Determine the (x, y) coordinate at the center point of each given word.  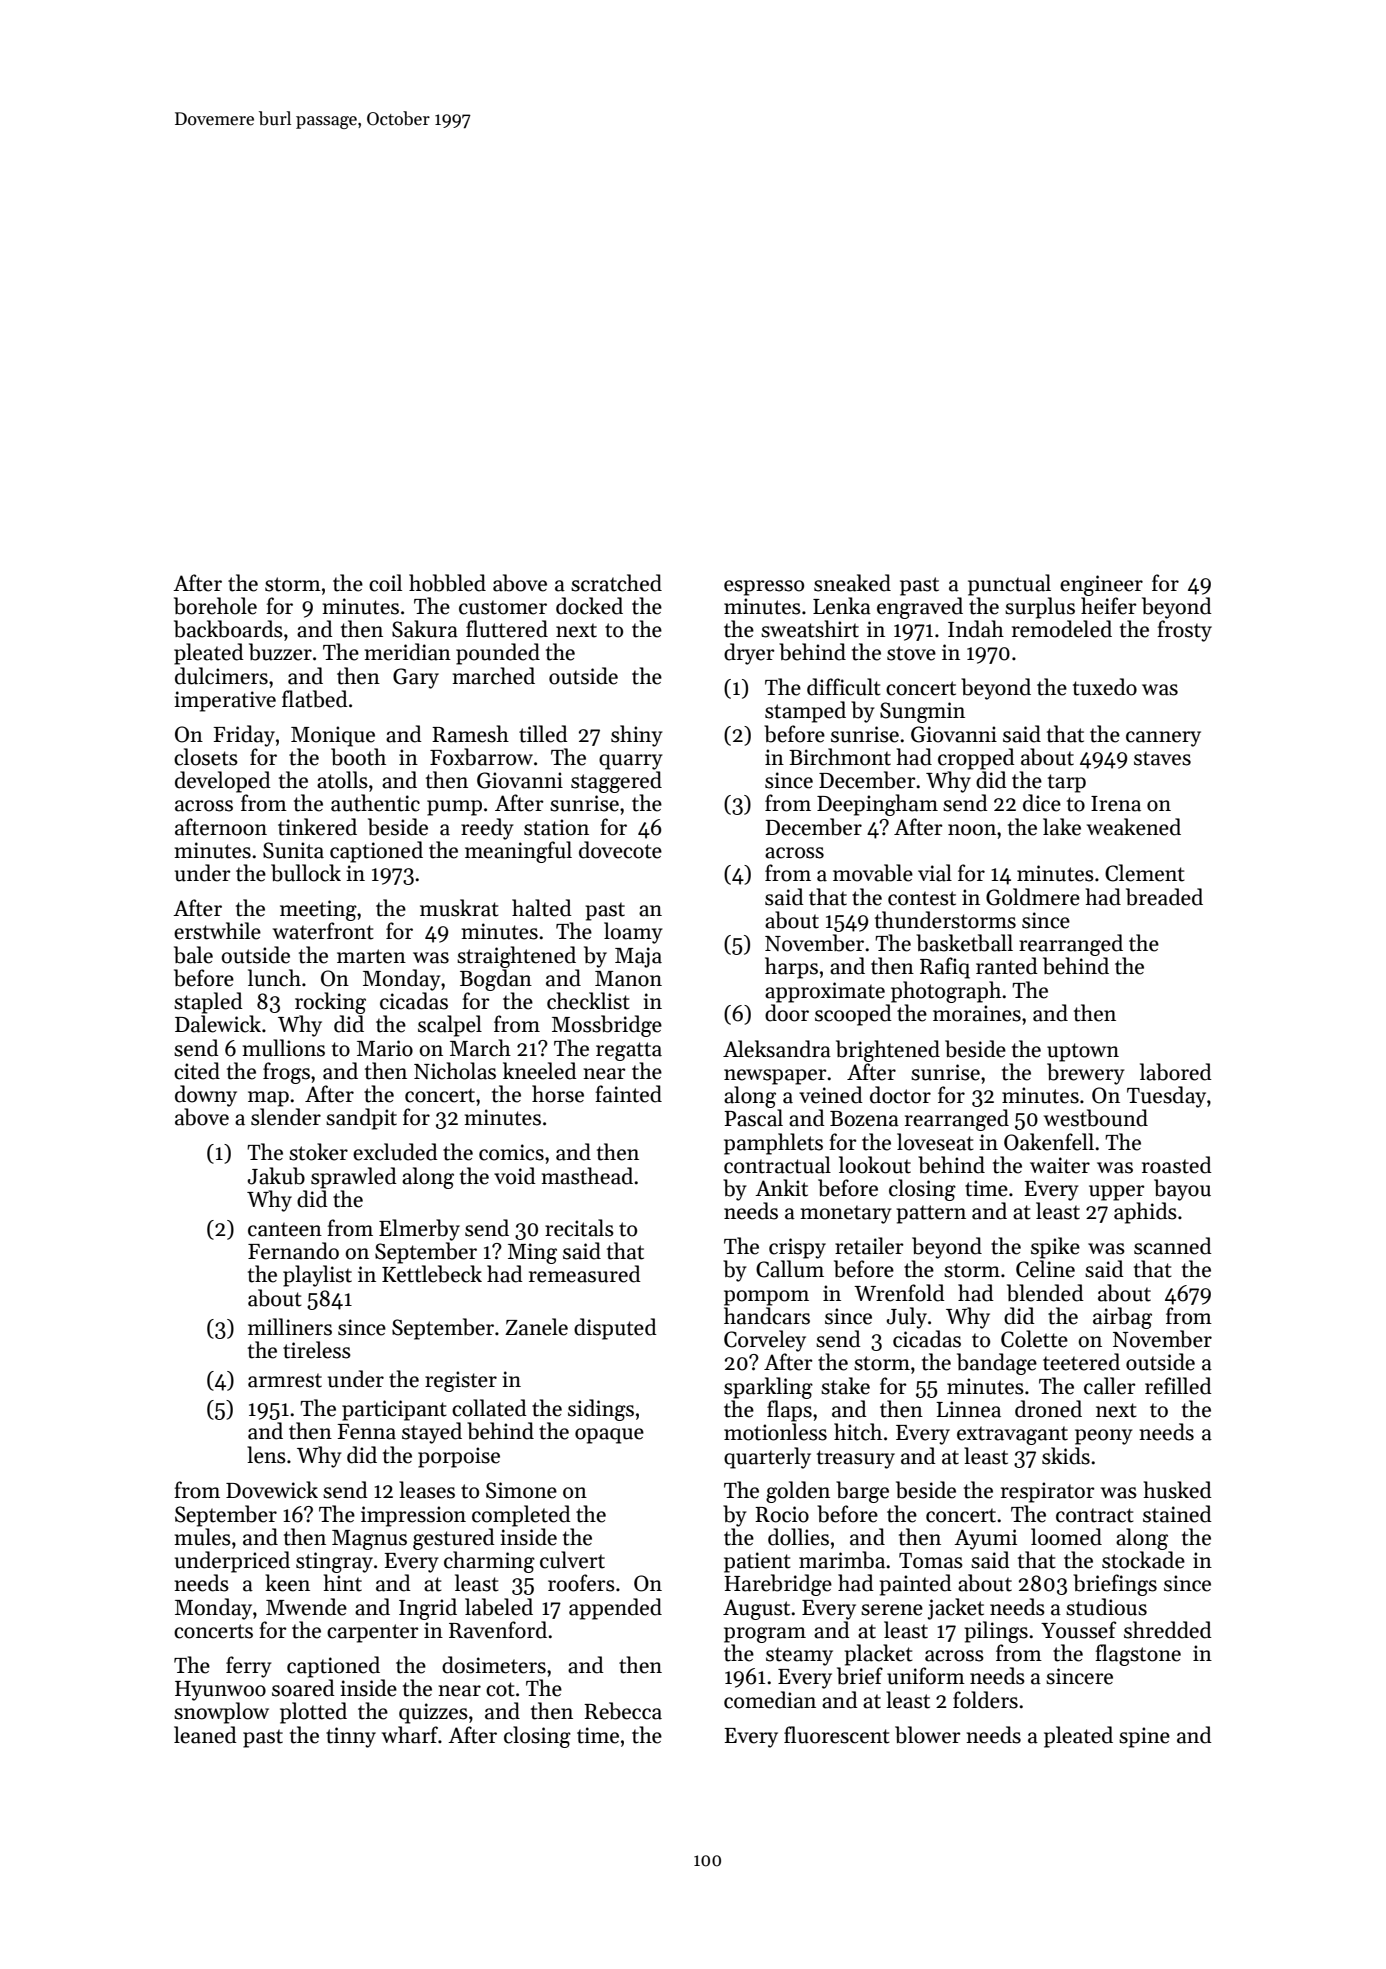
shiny (636, 736)
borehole (215, 606)
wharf (410, 1735)
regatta (629, 1051)
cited (197, 1071)
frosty (1184, 631)
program (765, 1635)
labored (1176, 1072)
